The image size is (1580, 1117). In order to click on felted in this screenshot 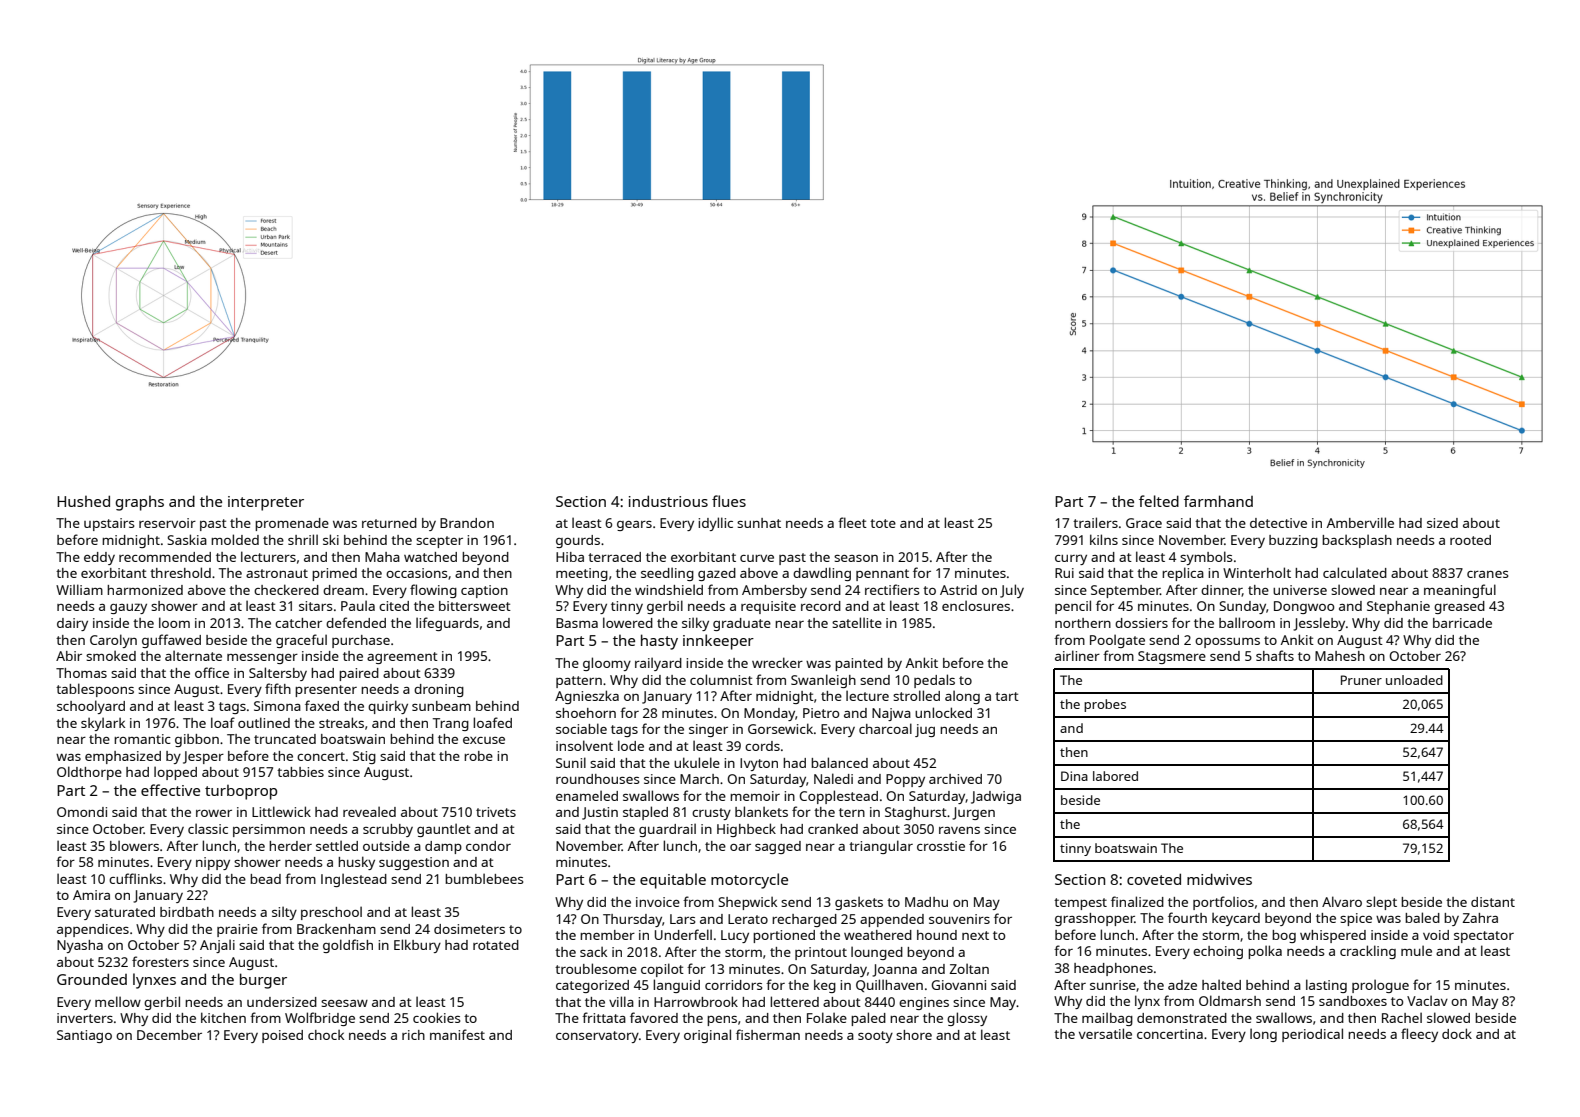, I will do `click(1159, 501)`.
